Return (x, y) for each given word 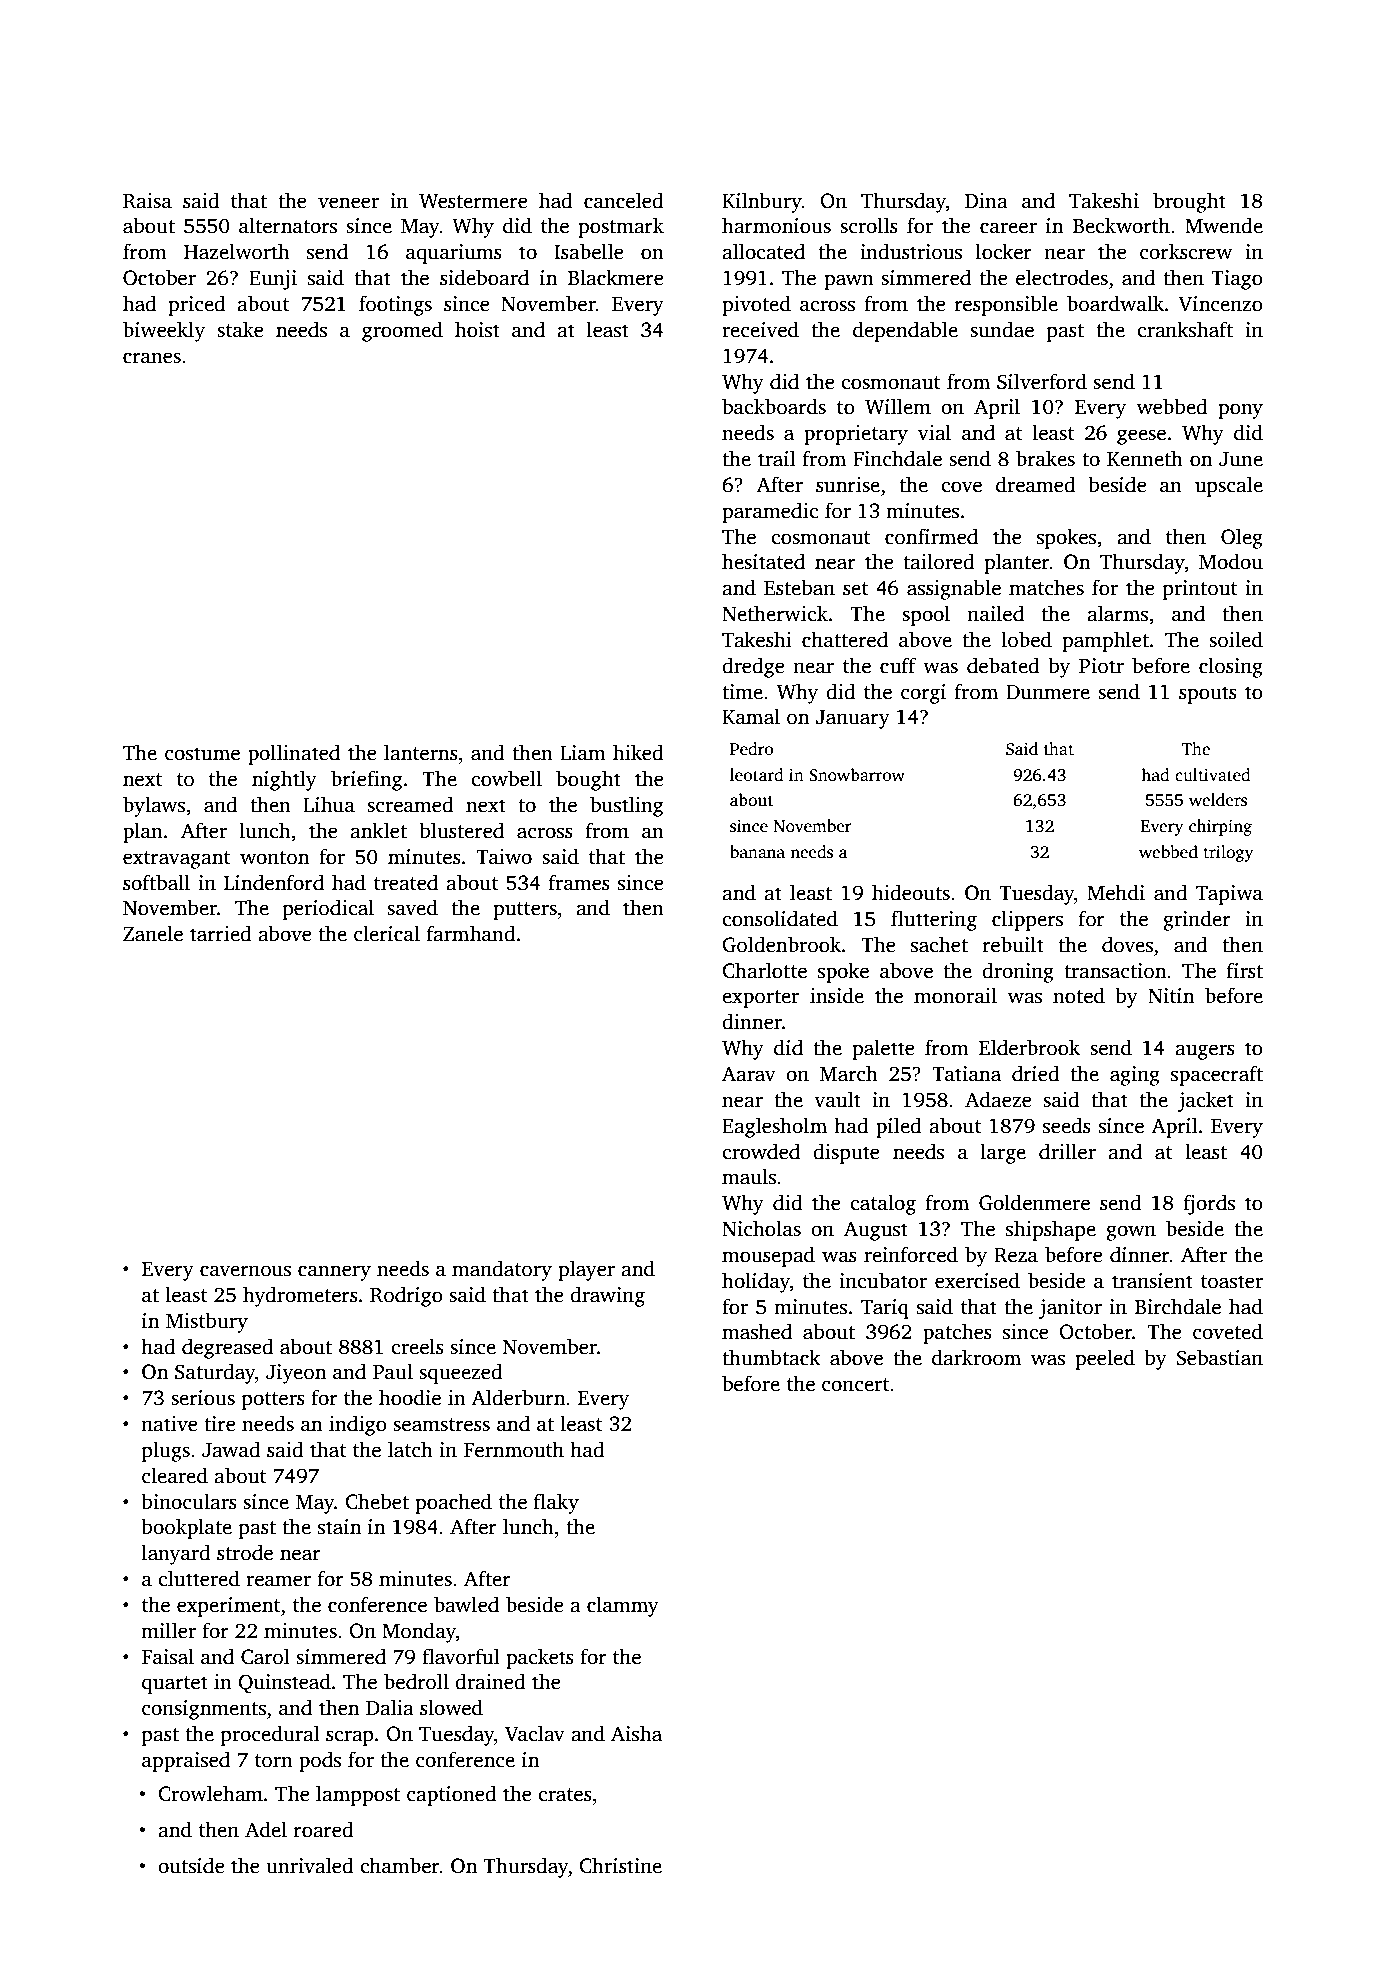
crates (565, 1795)
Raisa (147, 201)
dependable (905, 331)
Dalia (390, 1707)
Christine (620, 1865)
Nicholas (761, 1228)
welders (1218, 800)
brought (1189, 202)
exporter (760, 999)
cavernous (245, 1271)
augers (1205, 1052)
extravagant (176, 860)
